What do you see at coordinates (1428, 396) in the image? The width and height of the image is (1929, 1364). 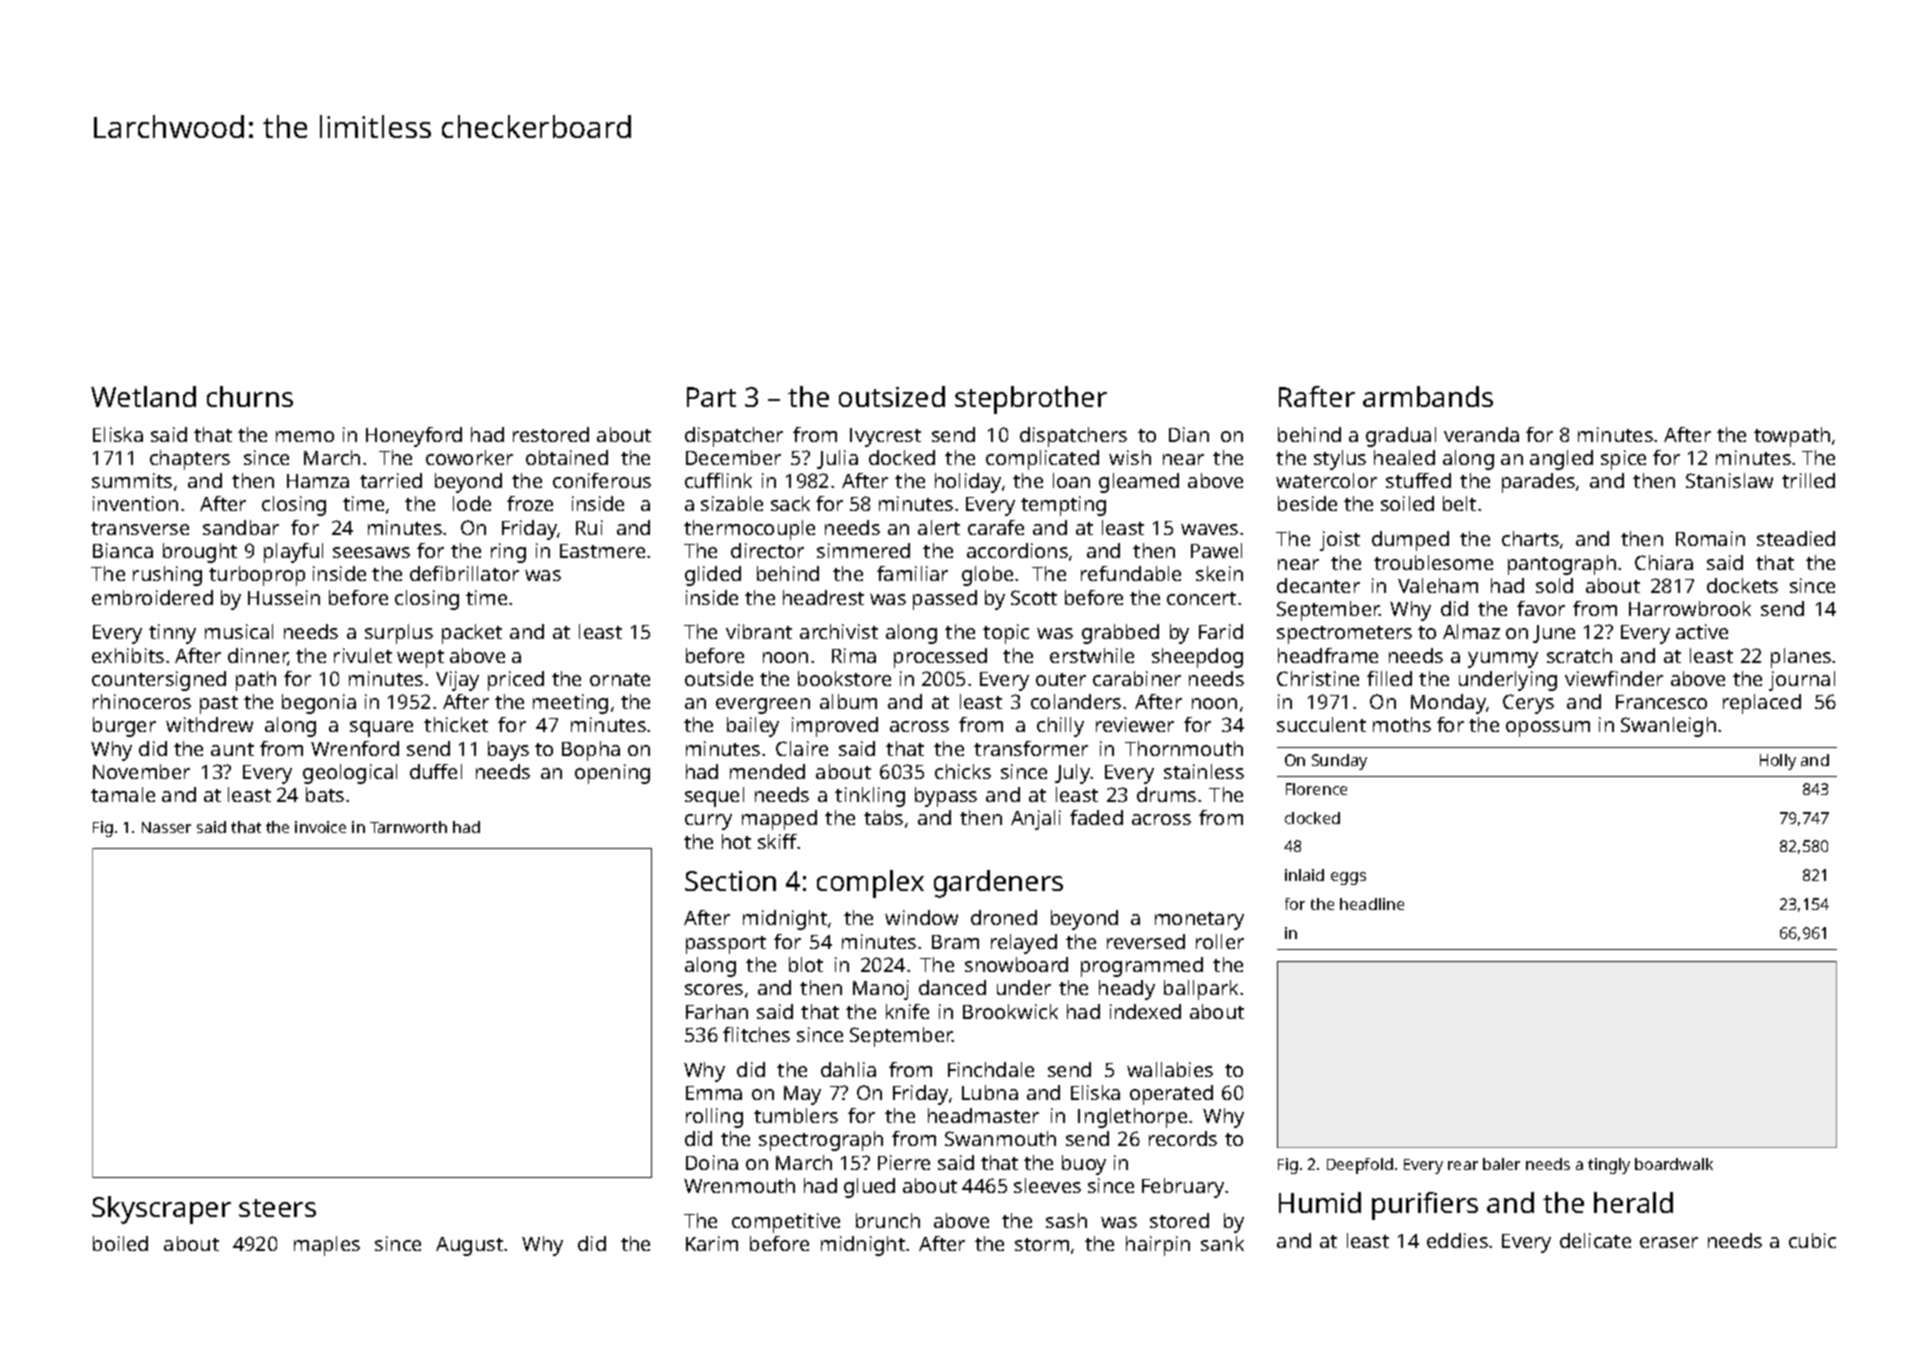 I see `armbands` at bounding box center [1428, 396].
